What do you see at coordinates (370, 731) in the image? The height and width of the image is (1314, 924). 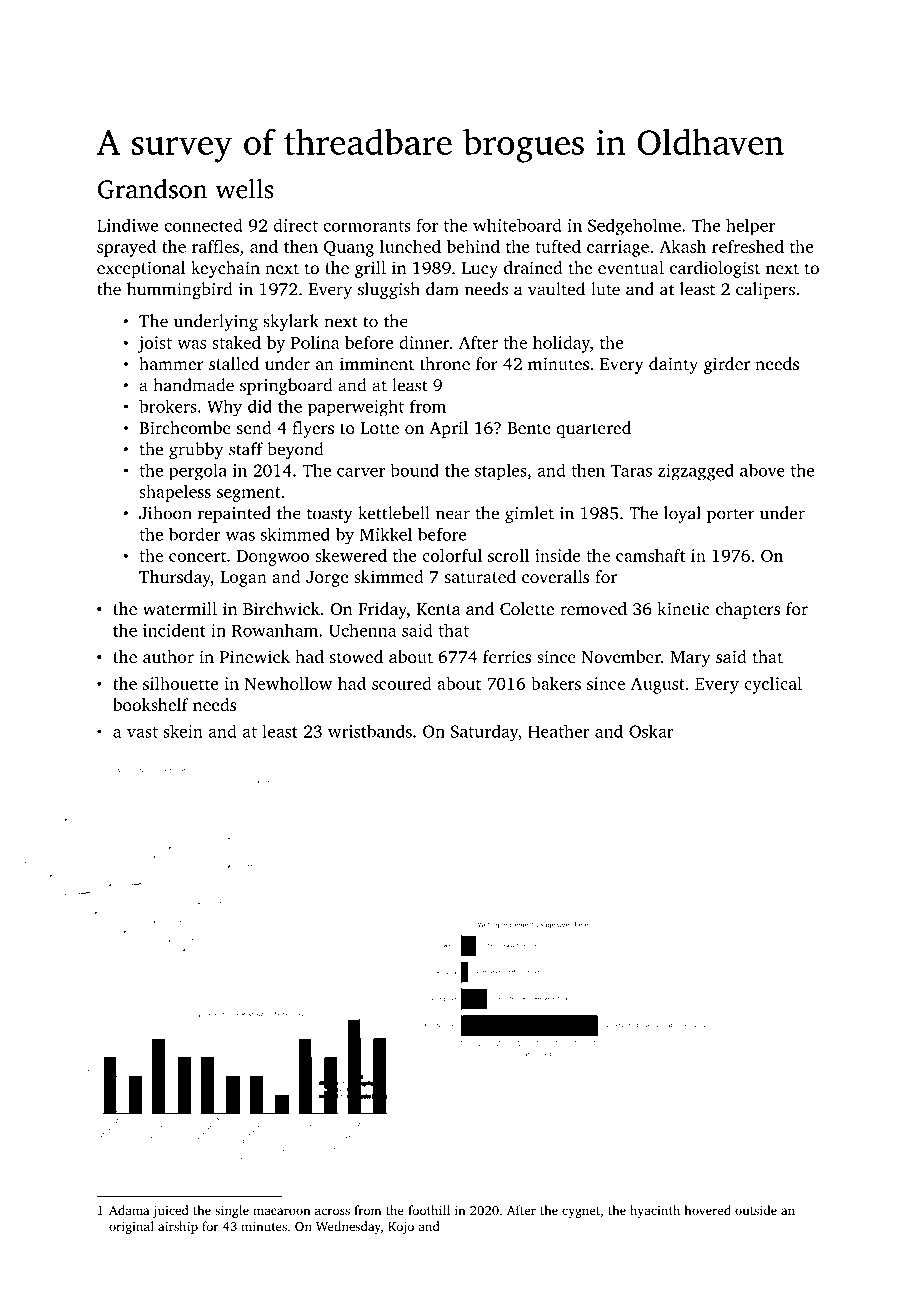 I see `wristbands` at bounding box center [370, 731].
